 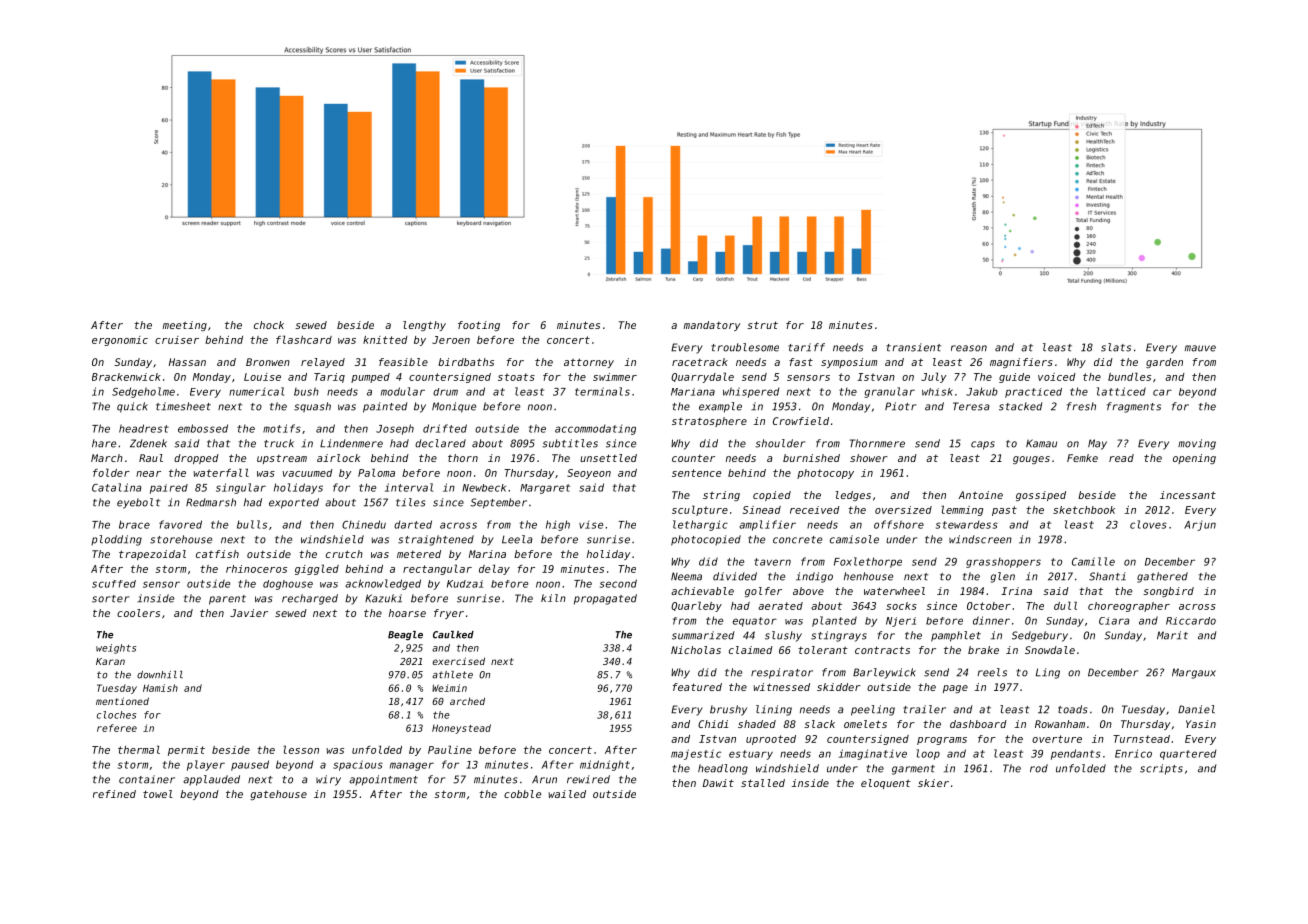 I want to click on summarized, so click(x=703, y=635).
